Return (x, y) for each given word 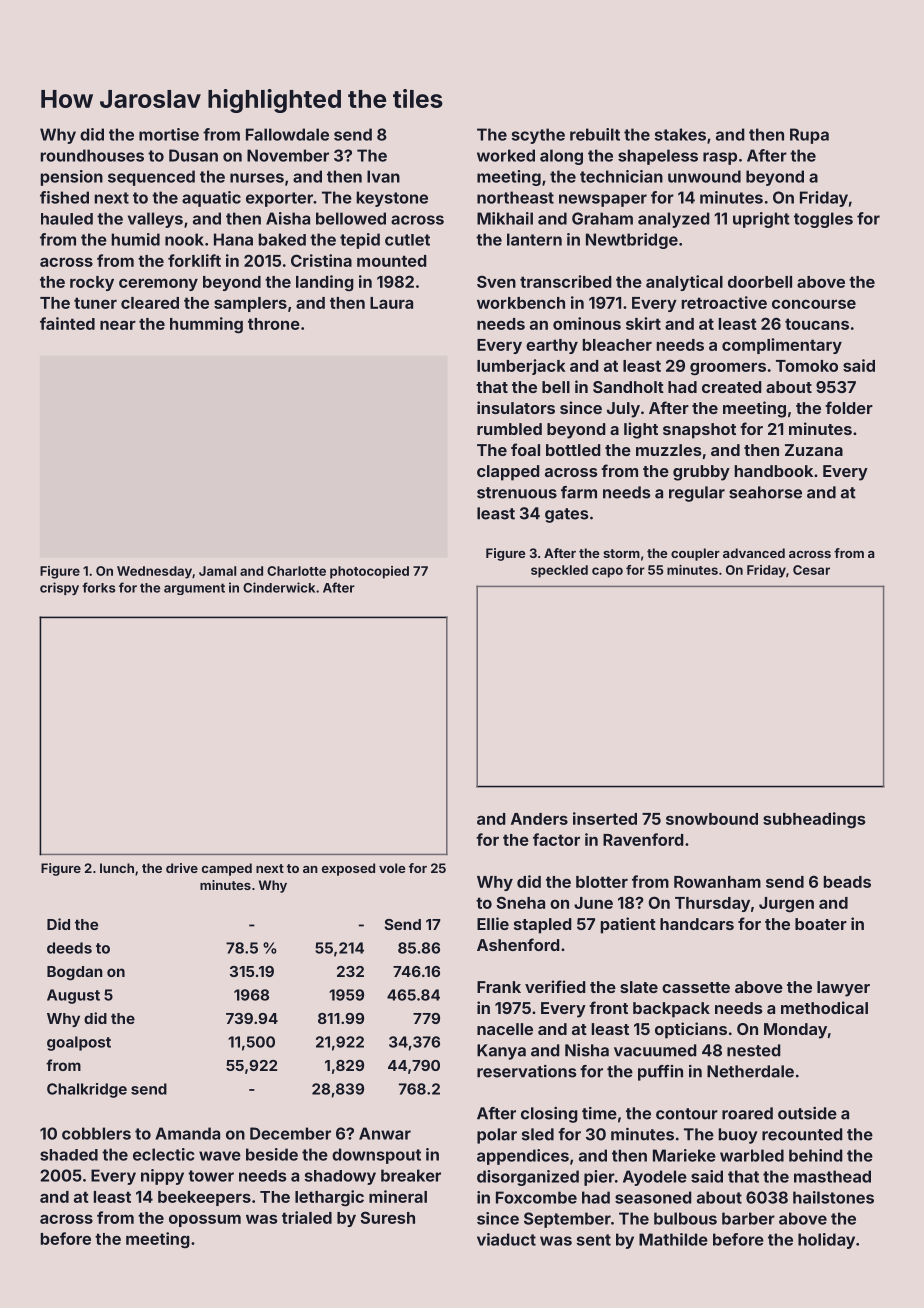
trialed (307, 1217)
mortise (169, 134)
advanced (754, 553)
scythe (538, 136)
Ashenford (518, 944)
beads (847, 882)
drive (182, 868)
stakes (680, 134)
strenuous (517, 493)
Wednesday (154, 572)
